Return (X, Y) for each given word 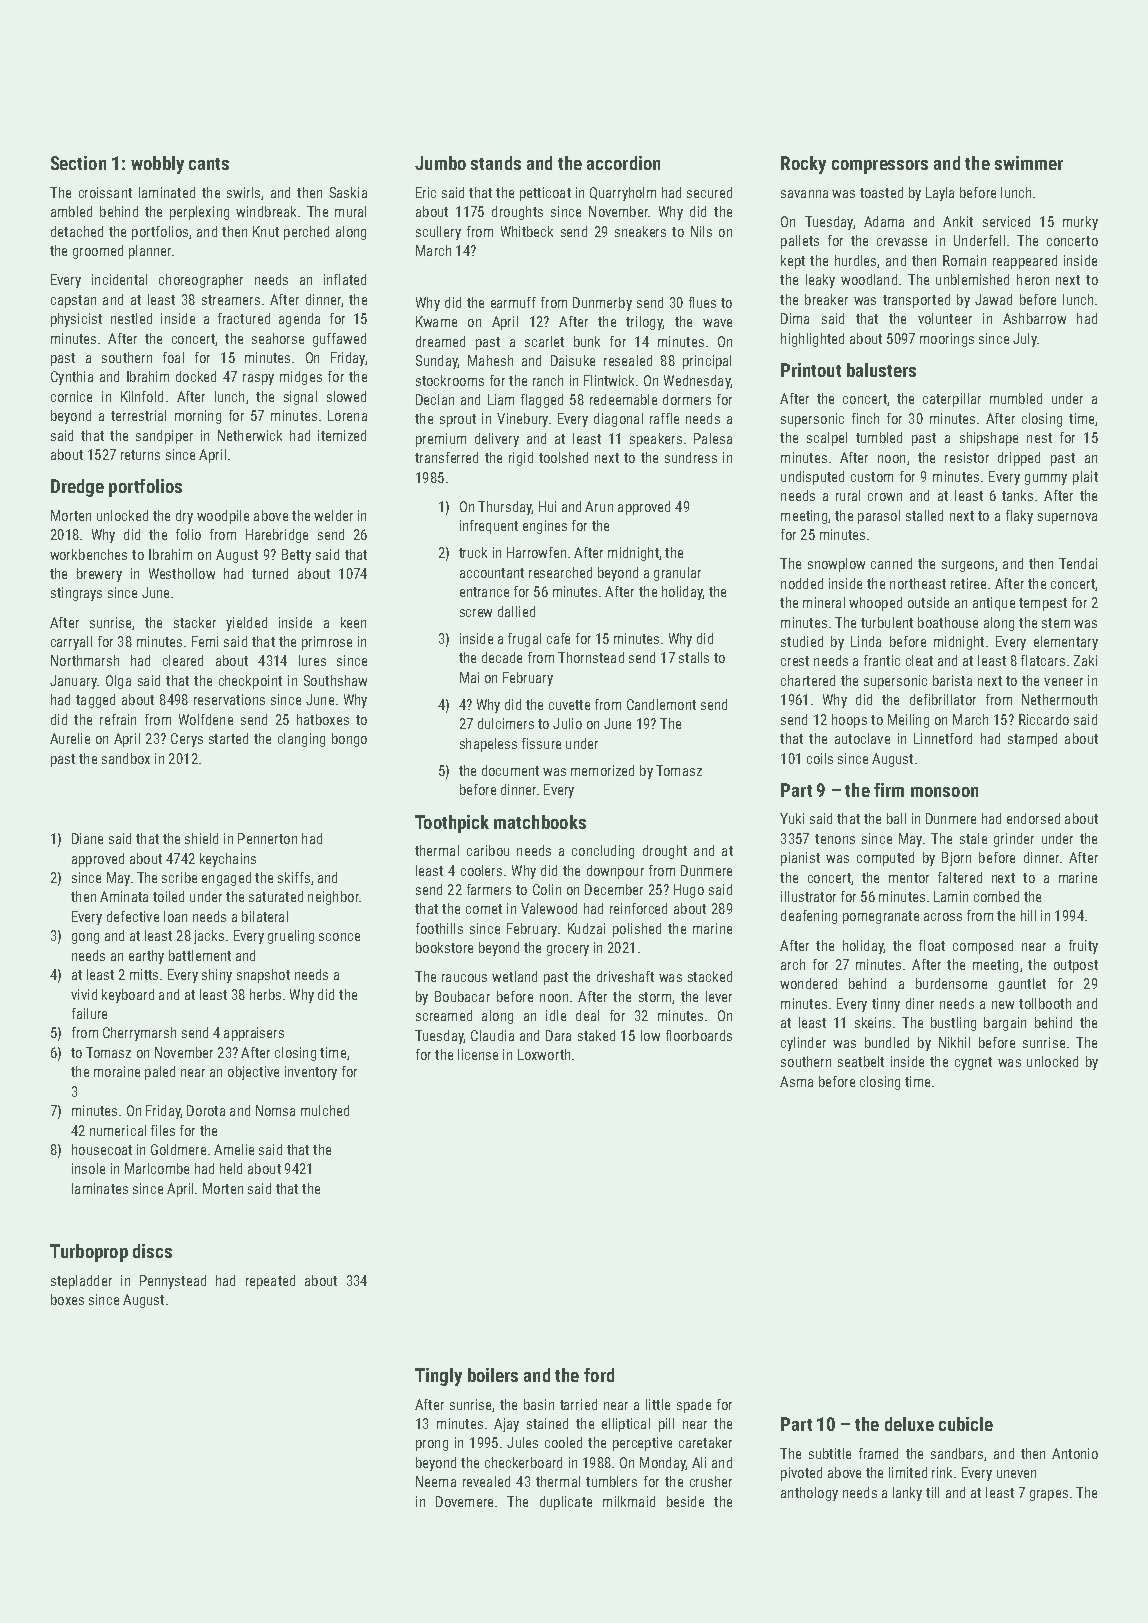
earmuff (513, 302)
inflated (345, 279)
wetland (514, 976)
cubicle (966, 1424)
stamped (1032, 740)
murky (1080, 223)
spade (694, 1406)
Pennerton (267, 838)
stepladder (81, 1282)
